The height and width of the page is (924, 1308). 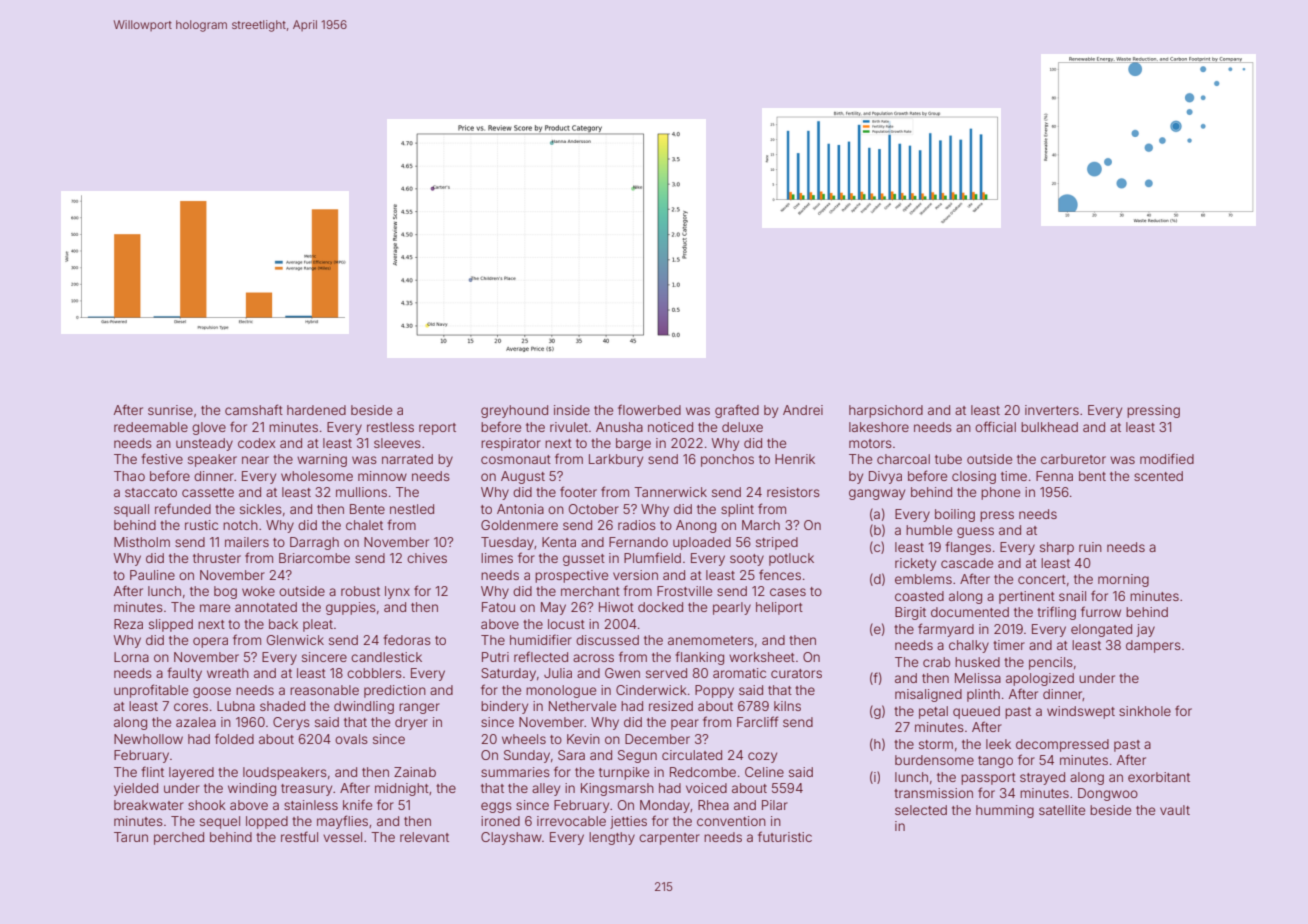 What do you see at coordinates (803, 410) in the page?
I see `Andrei` at bounding box center [803, 410].
